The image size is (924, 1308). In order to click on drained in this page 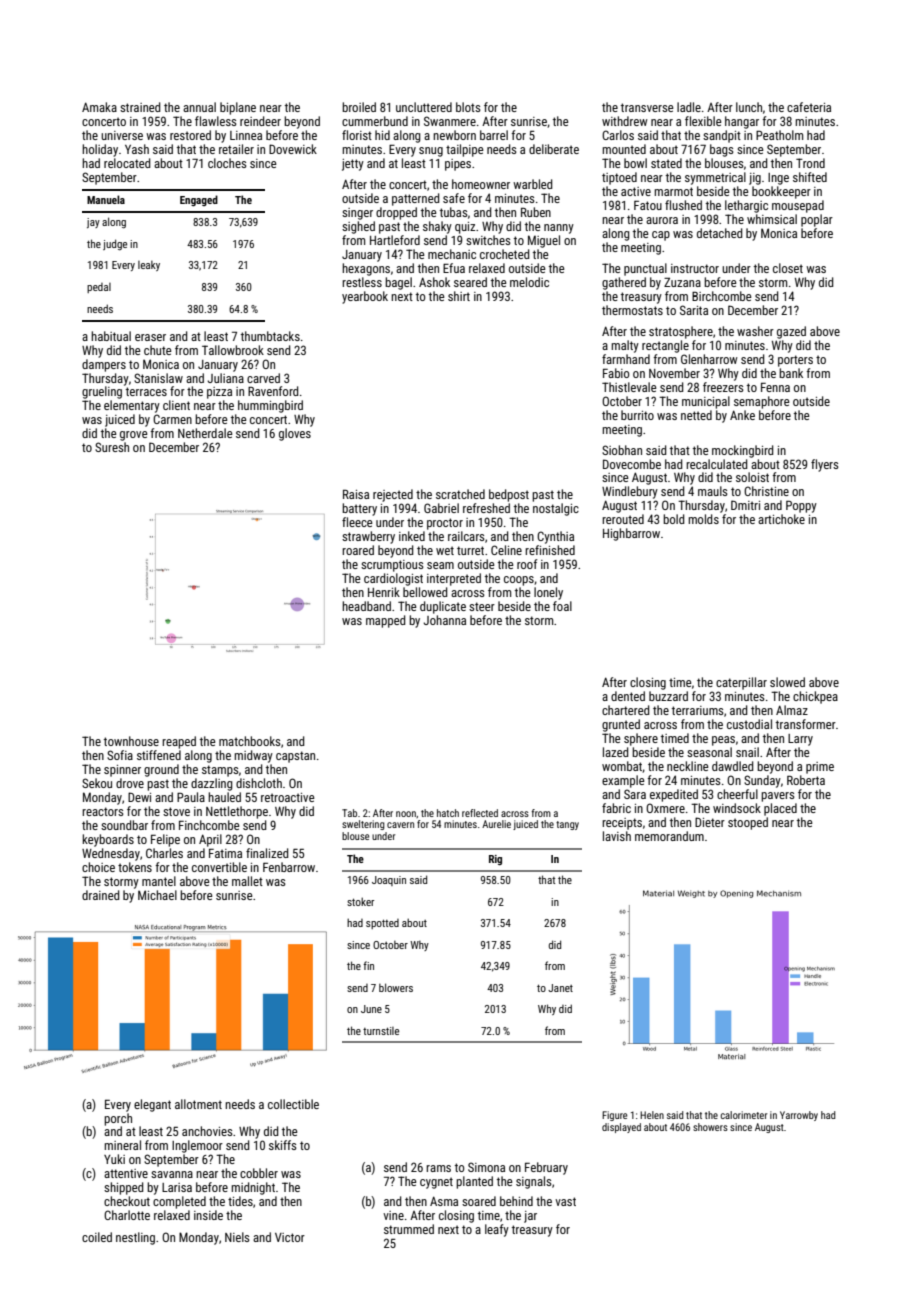, I will do `click(101, 895)`.
